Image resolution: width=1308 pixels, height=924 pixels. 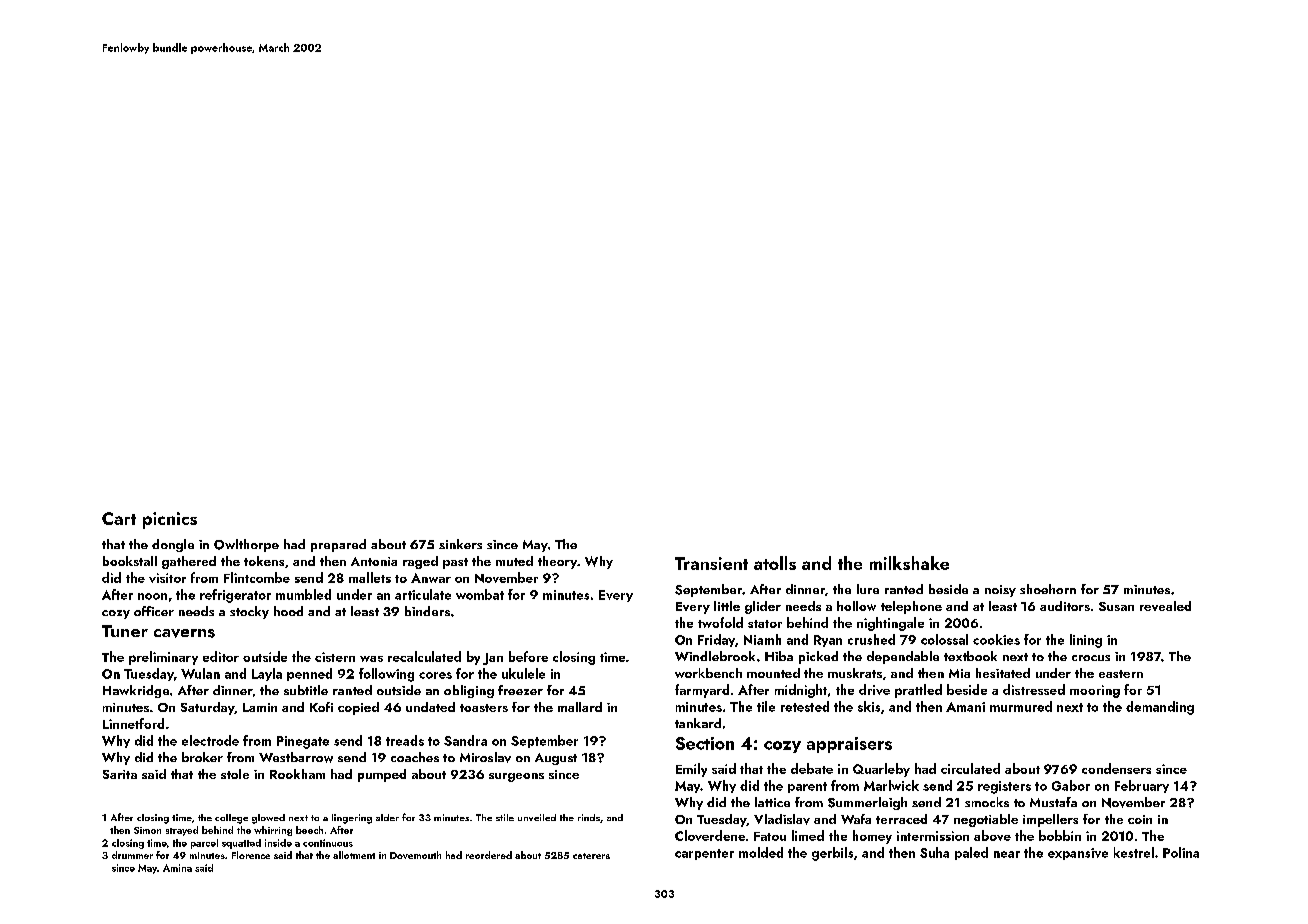 I want to click on picnics, so click(x=170, y=520).
